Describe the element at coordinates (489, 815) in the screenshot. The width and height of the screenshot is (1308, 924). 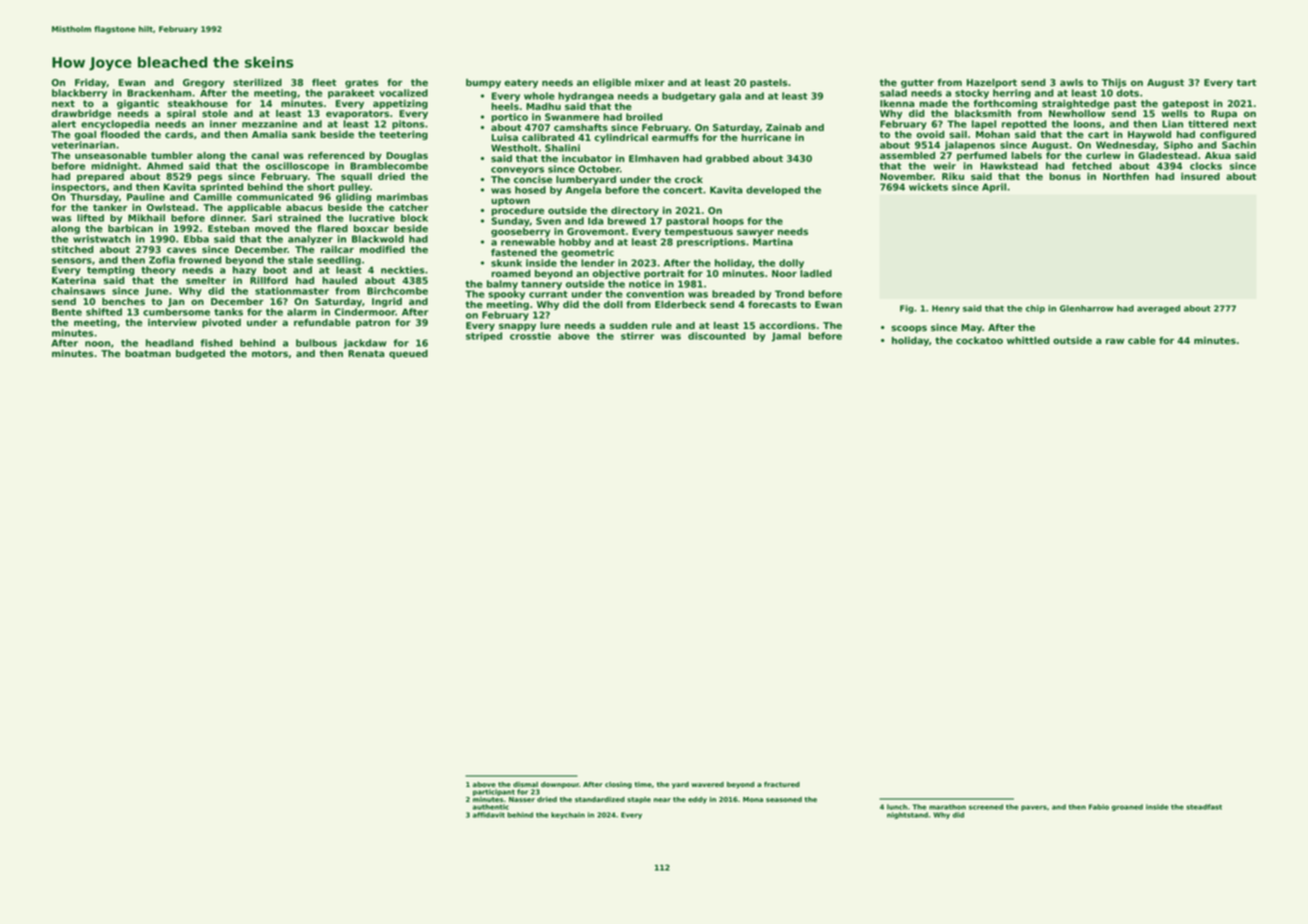
I see `affidavit` at that location.
